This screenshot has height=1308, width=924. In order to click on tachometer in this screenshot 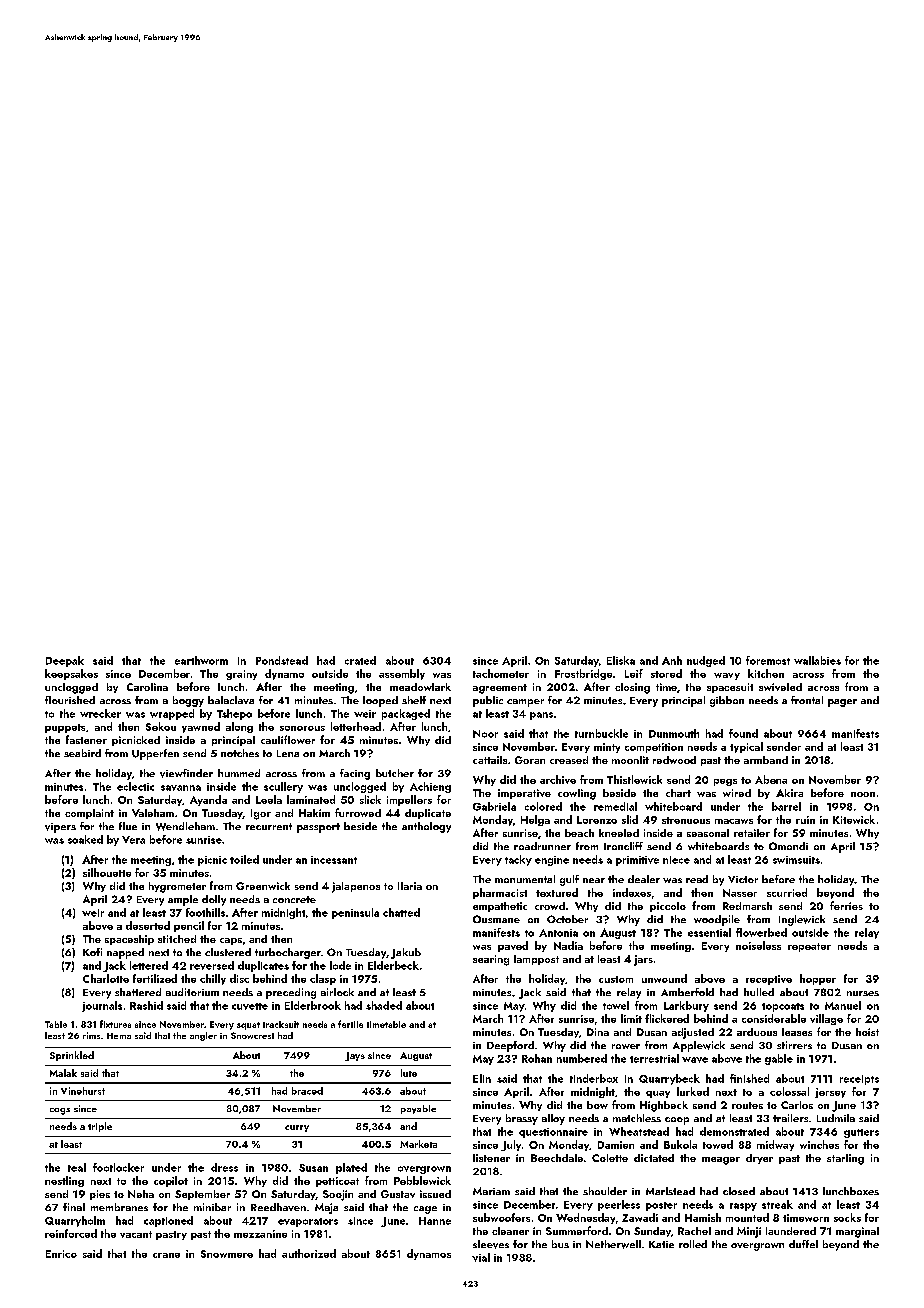, I will do `click(501, 673)`.
